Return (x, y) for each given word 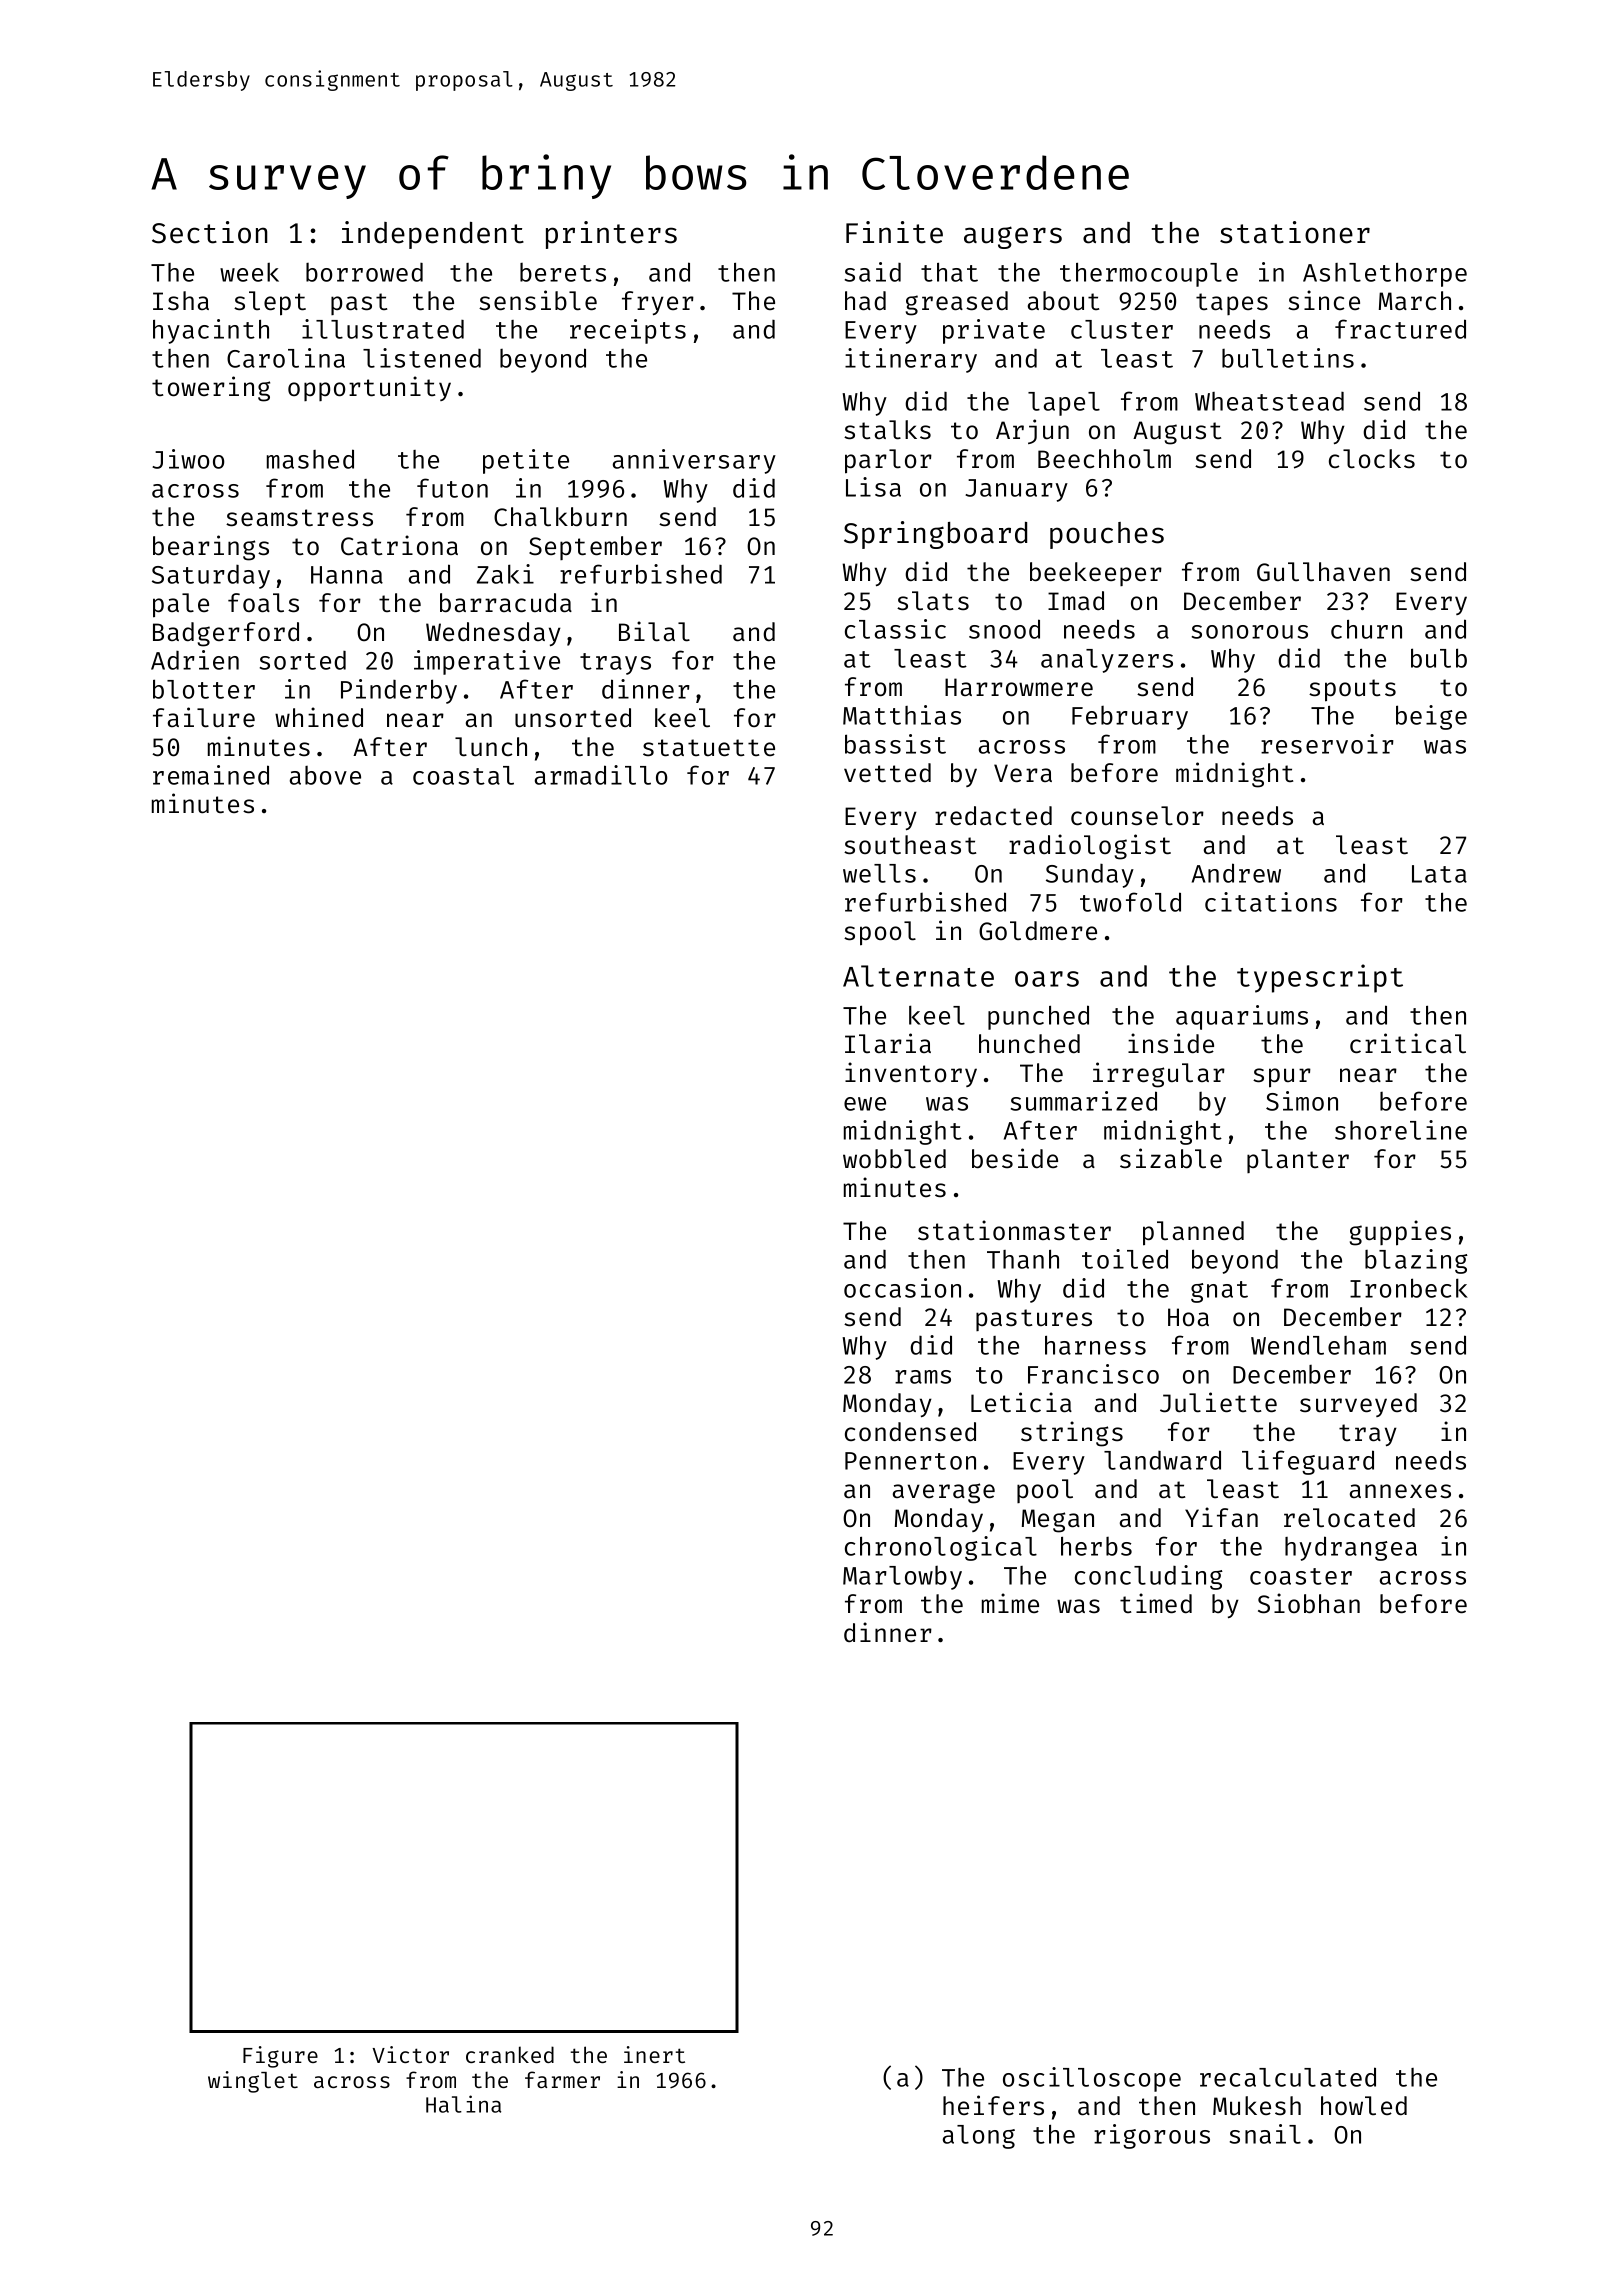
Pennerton (910, 1461)
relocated (1349, 1518)
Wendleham (1318, 1345)
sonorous (1250, 632)
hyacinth (211, 331)
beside (1015, 1158)
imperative (487, 662)
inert (654, 2054)
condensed (910, 1432)
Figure (280, 2057)
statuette (709, 748)
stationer (1295, 232)
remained (211, 775)
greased (957, 303)
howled (1364, 2106)
